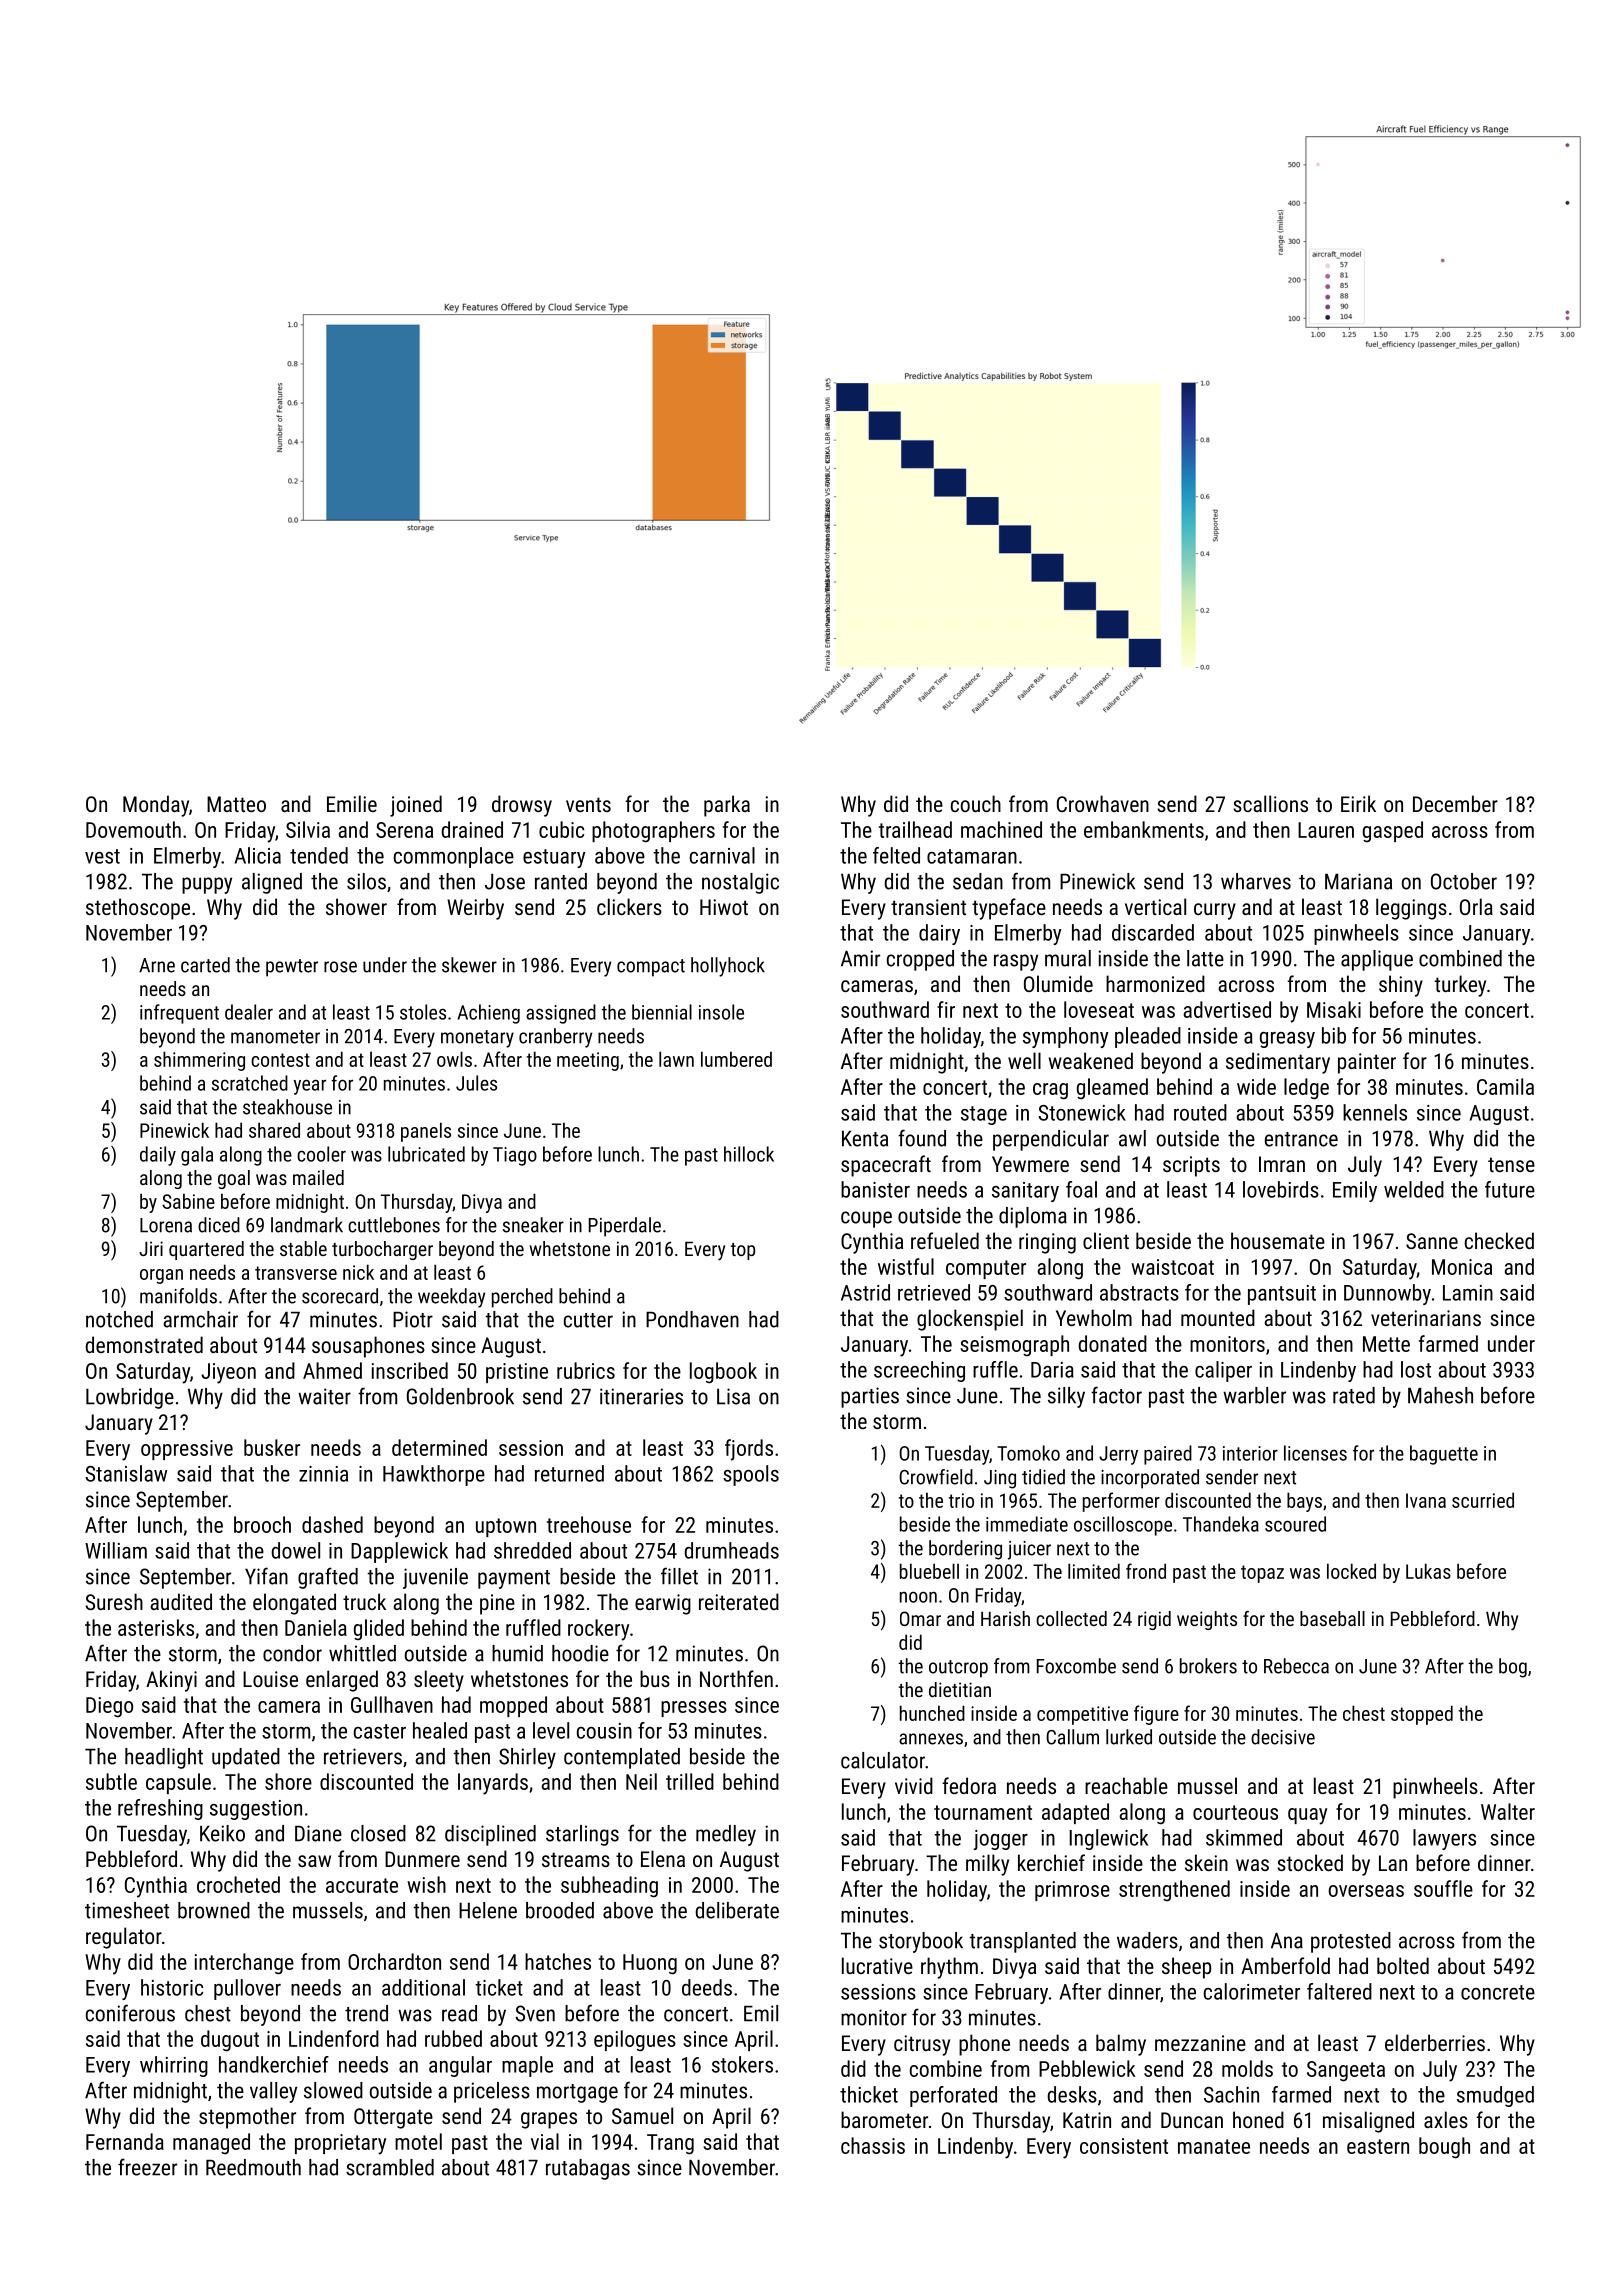  What do you see at coordinates (1205, 958) in the page?
I see `latte` at bounding box center [1205, 958].
